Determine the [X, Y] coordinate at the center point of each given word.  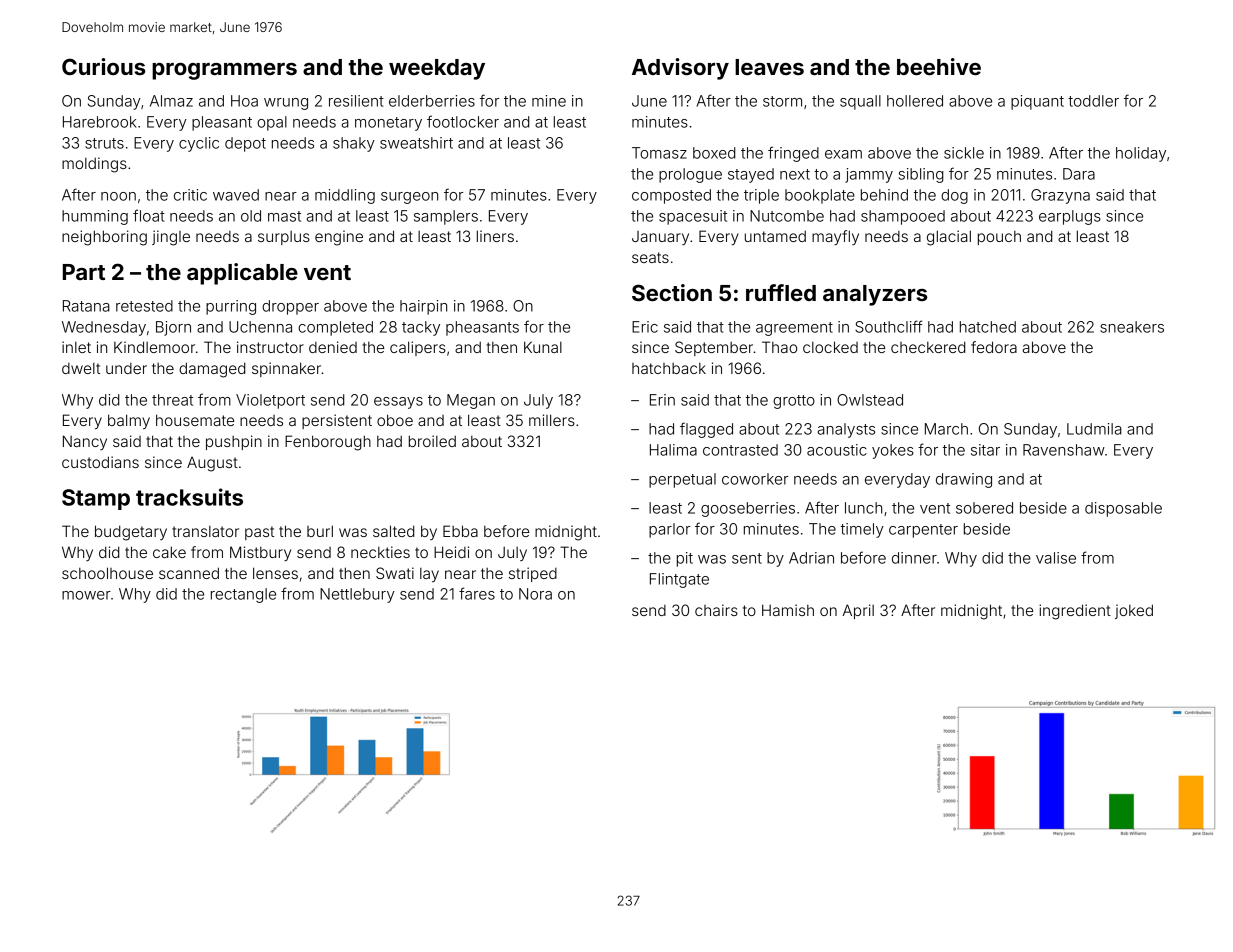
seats [650, 257]
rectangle [243, 595]
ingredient [1075, 612]
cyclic [199, 144]
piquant [1037, 102]
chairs [716, 610]
